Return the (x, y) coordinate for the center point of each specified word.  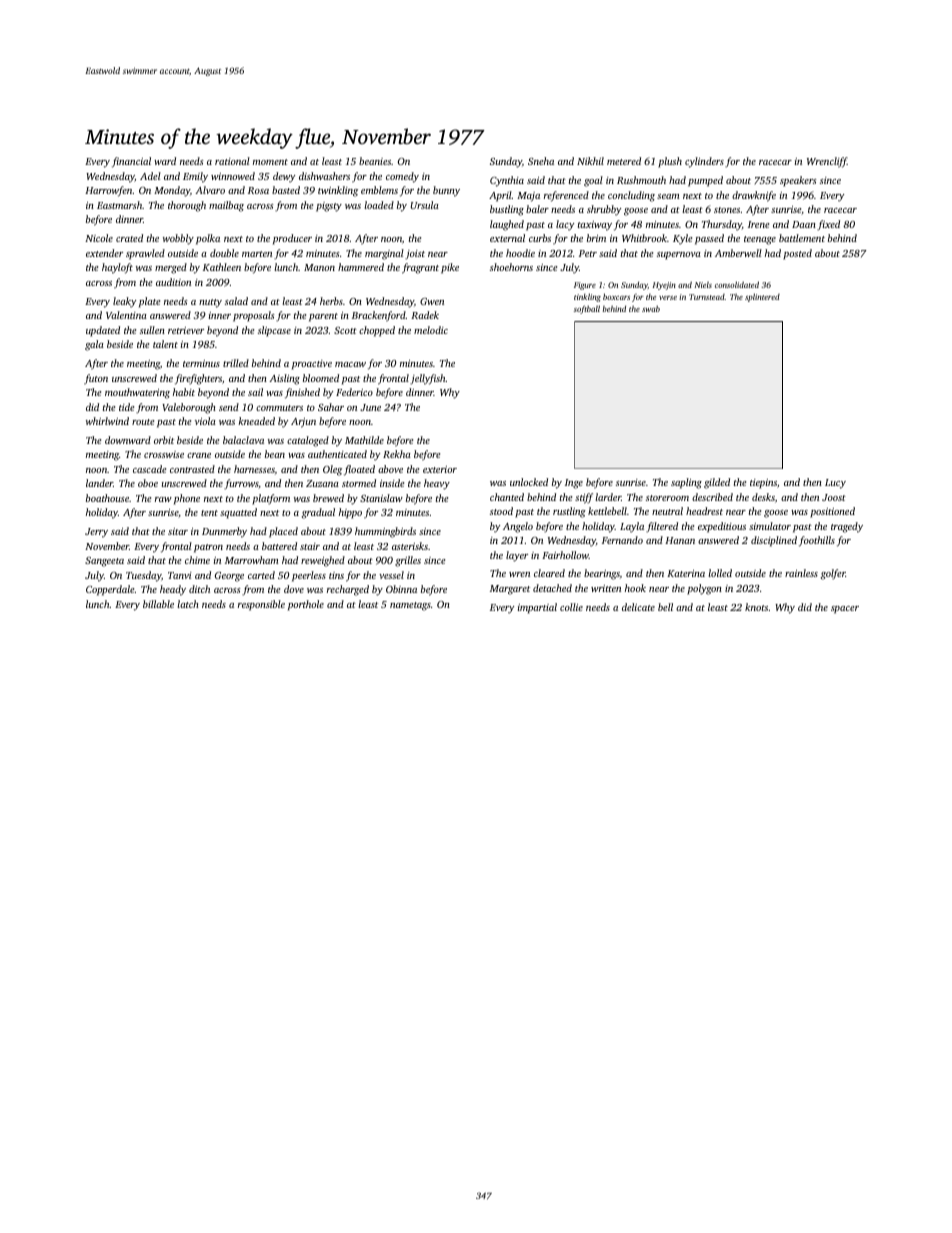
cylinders (704, 162)
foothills (817, 541)
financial (131, 162)
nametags (410, 606)
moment (270, 162)
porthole (306, 605)
